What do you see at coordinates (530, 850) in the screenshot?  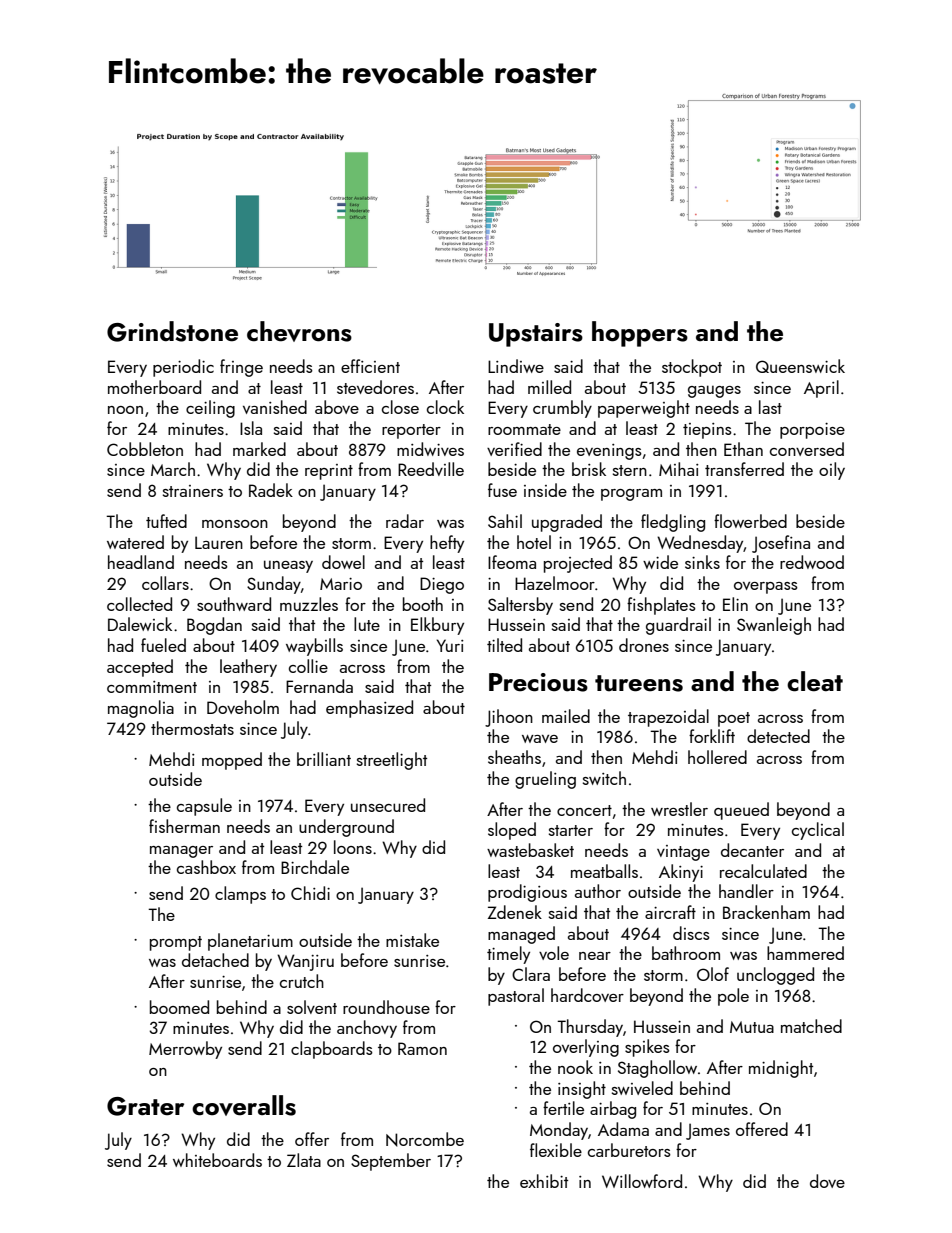 I see `wastebasket` at bounding box center [530, 850].
